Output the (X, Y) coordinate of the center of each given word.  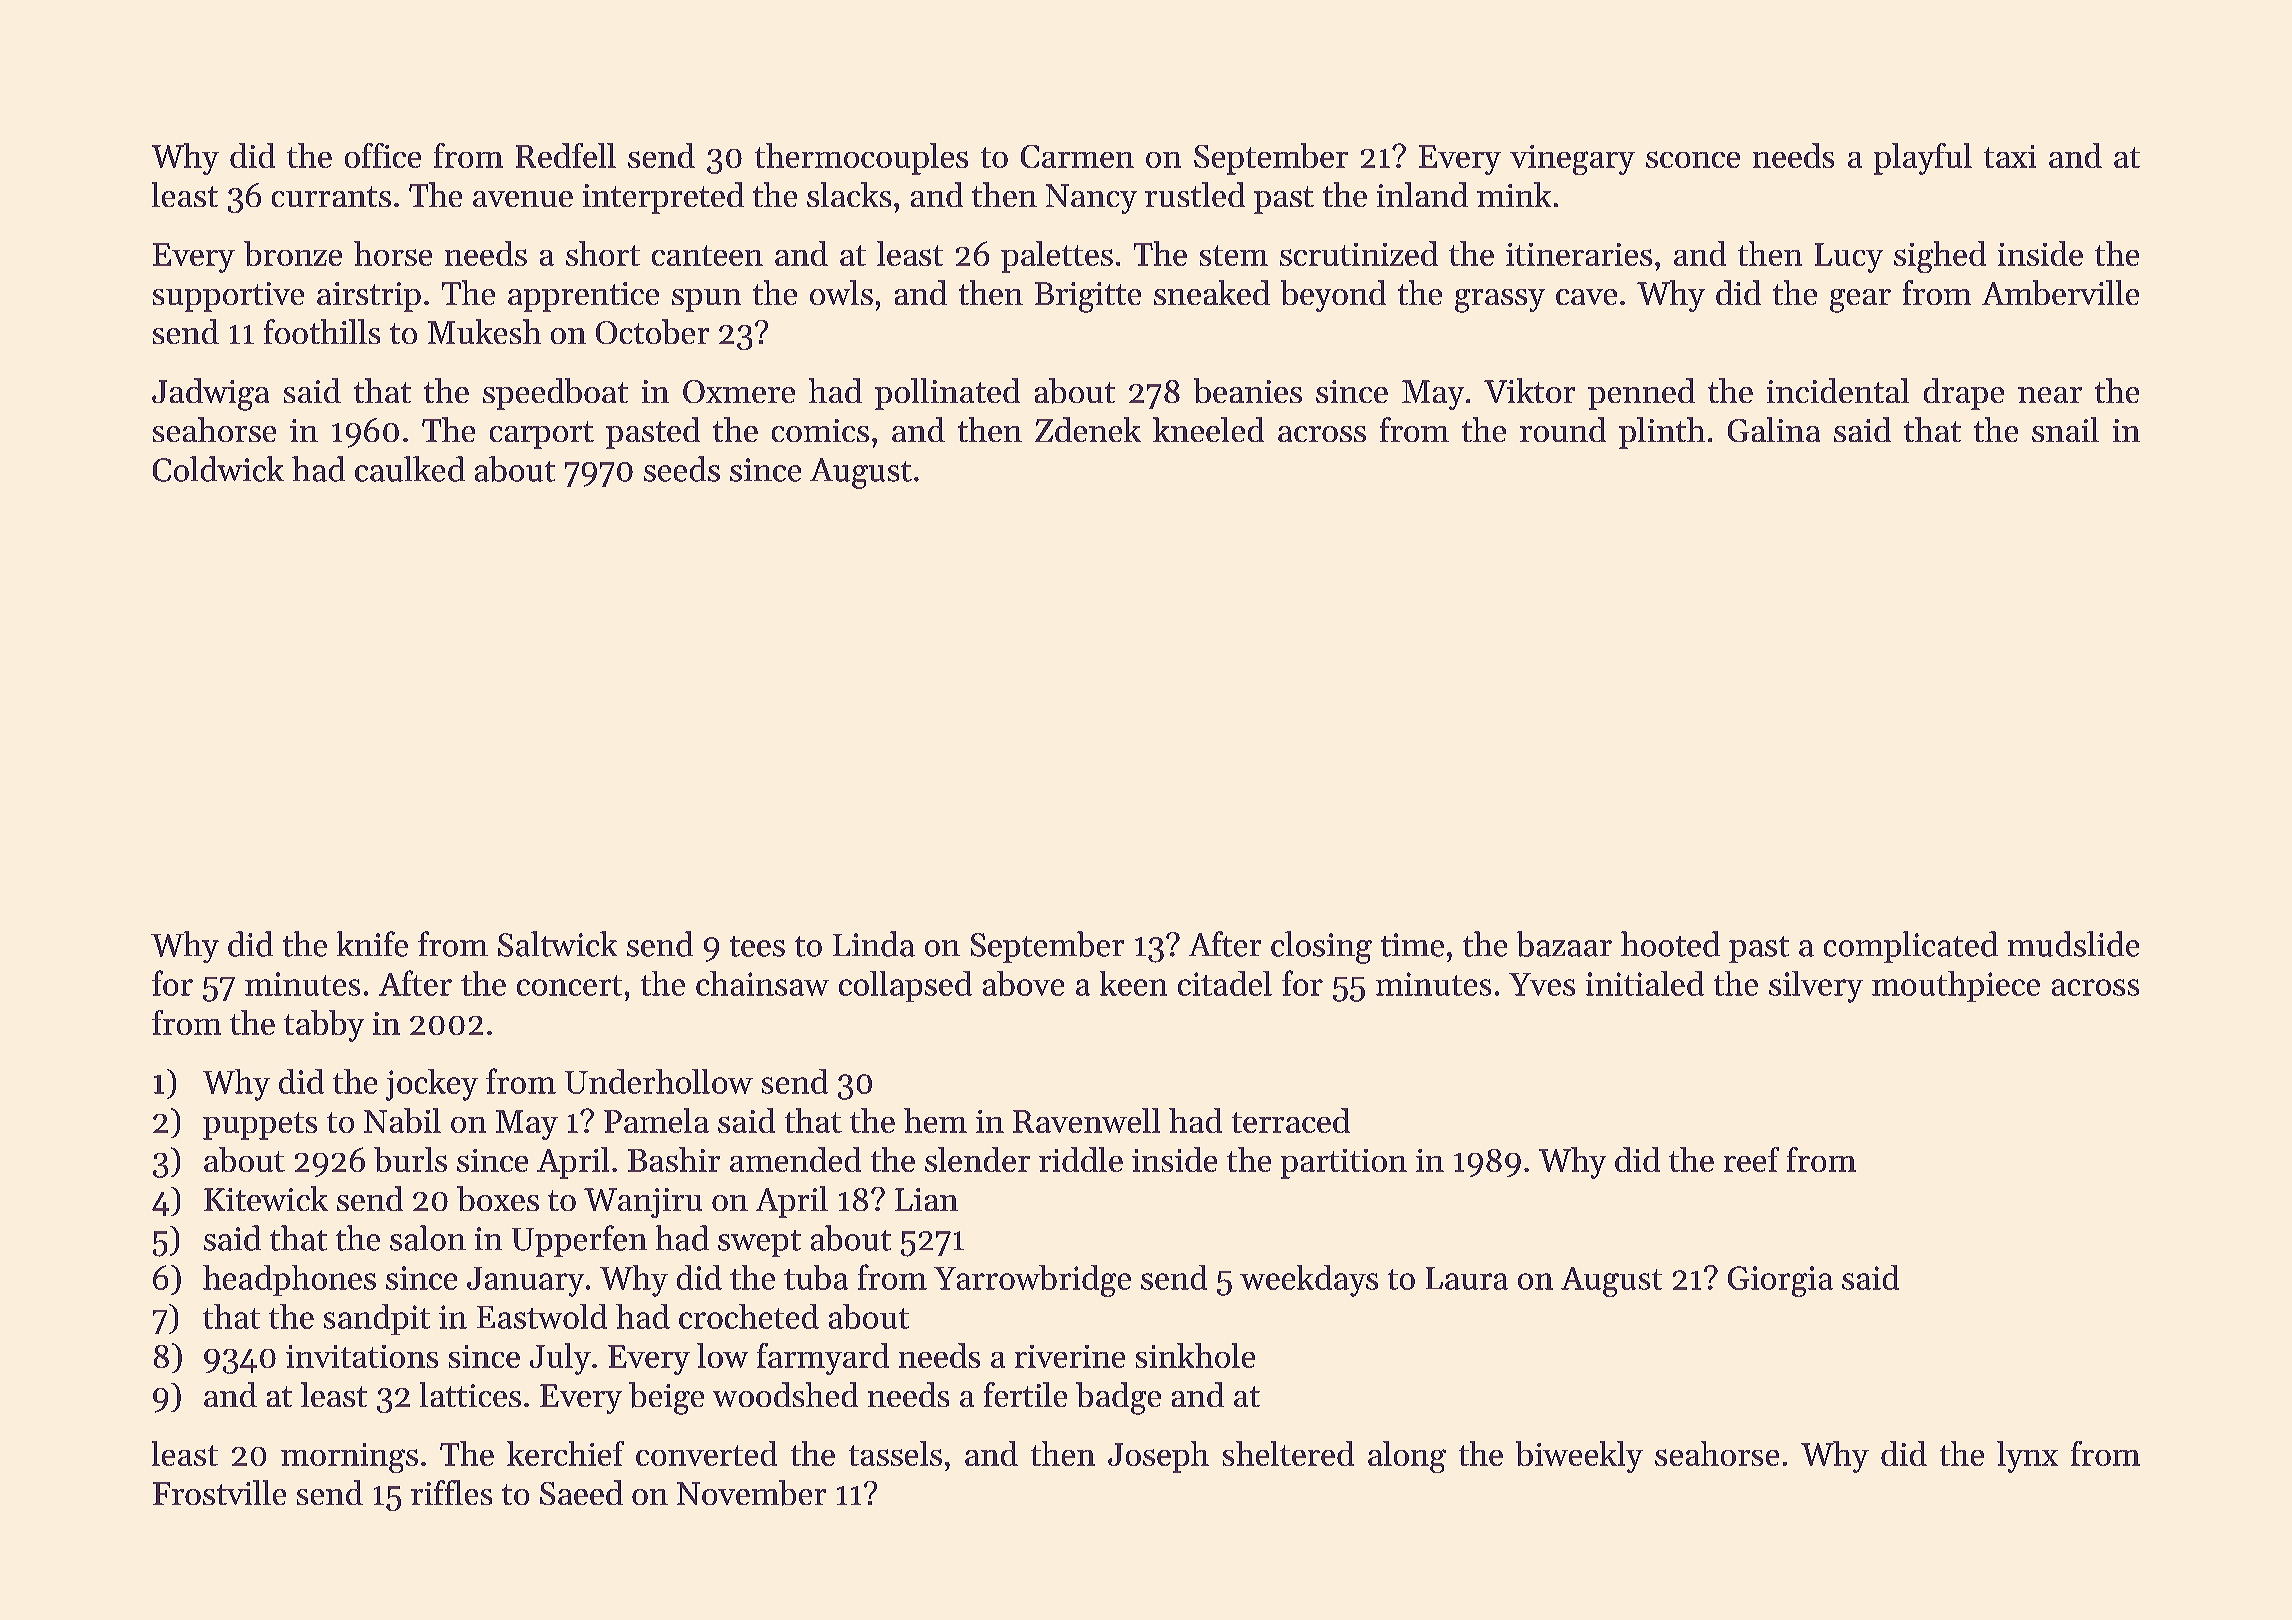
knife (372, 944)
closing (1321, 947)
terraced (1291, 1120)
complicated (1911, 947)
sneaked (1212, 292)
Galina (1774, 429)
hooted (1670, 944)
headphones (289, 1280)
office (383, 155)
